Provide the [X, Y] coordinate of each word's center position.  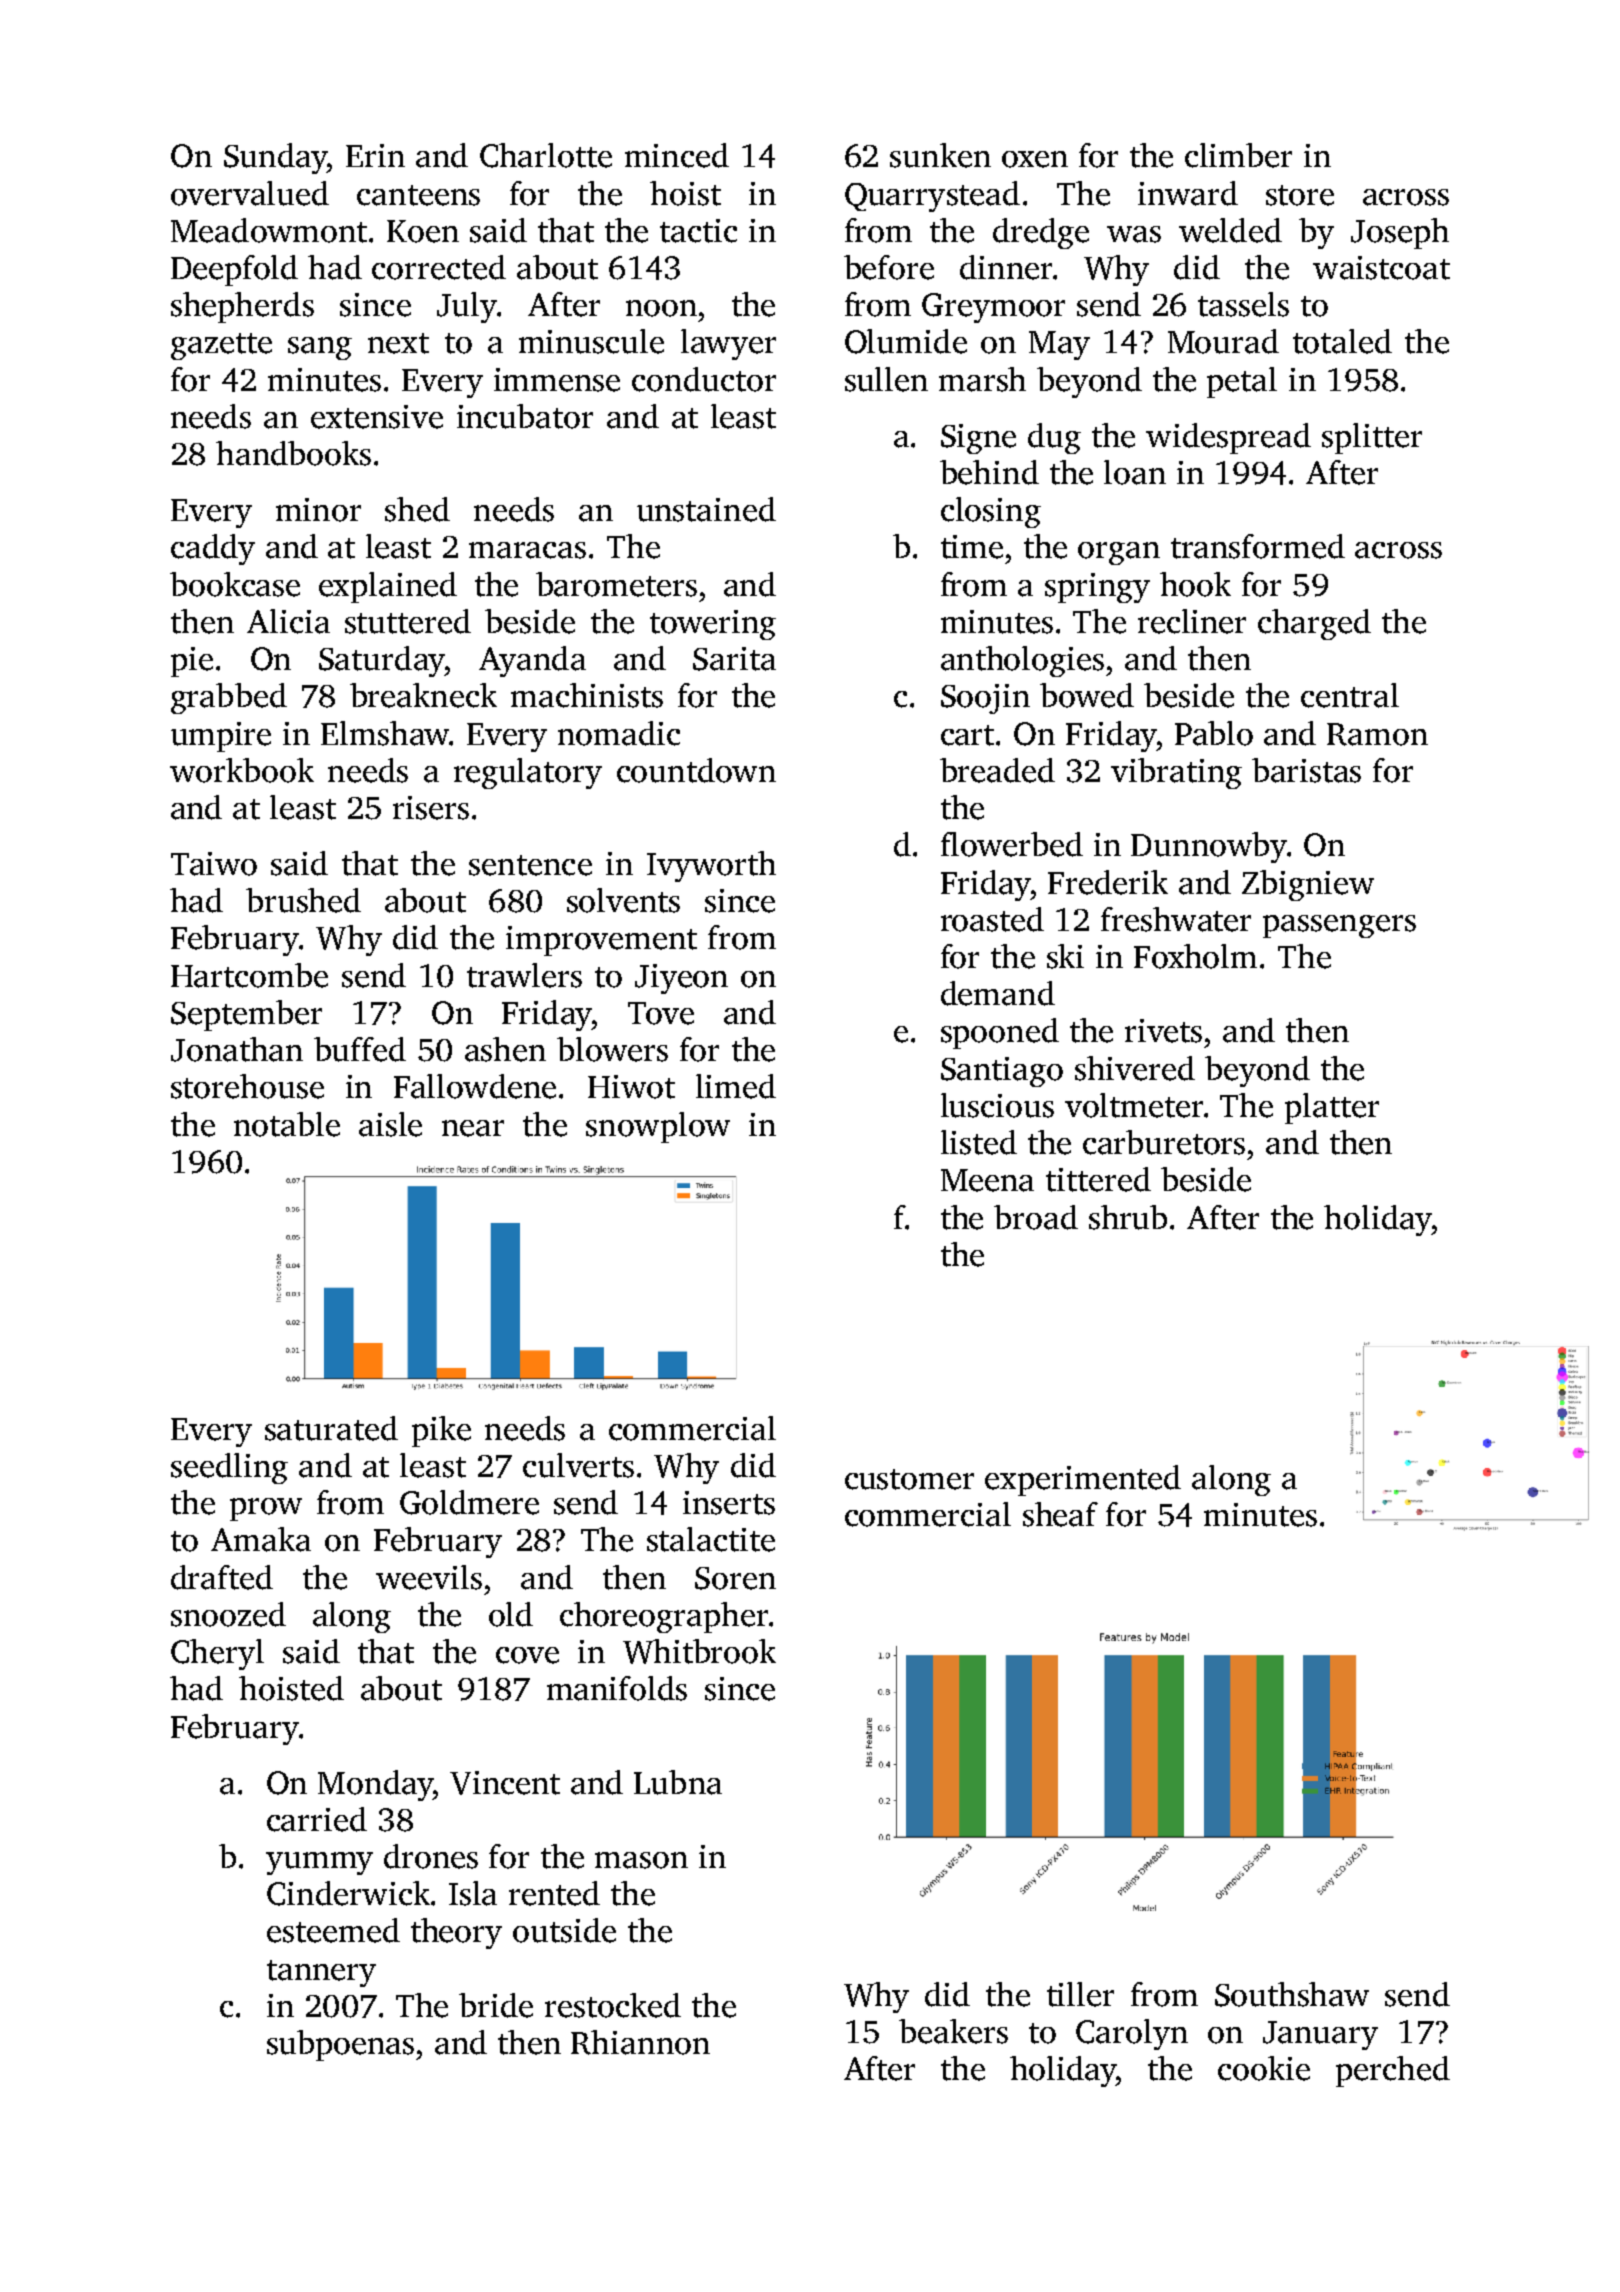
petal [1242, 382]
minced [677, 155]
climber [1238, 155]
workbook [242, 770]
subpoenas [340, 2045]
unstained [706, 509]
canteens [418, 195]
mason [641, 1860]
